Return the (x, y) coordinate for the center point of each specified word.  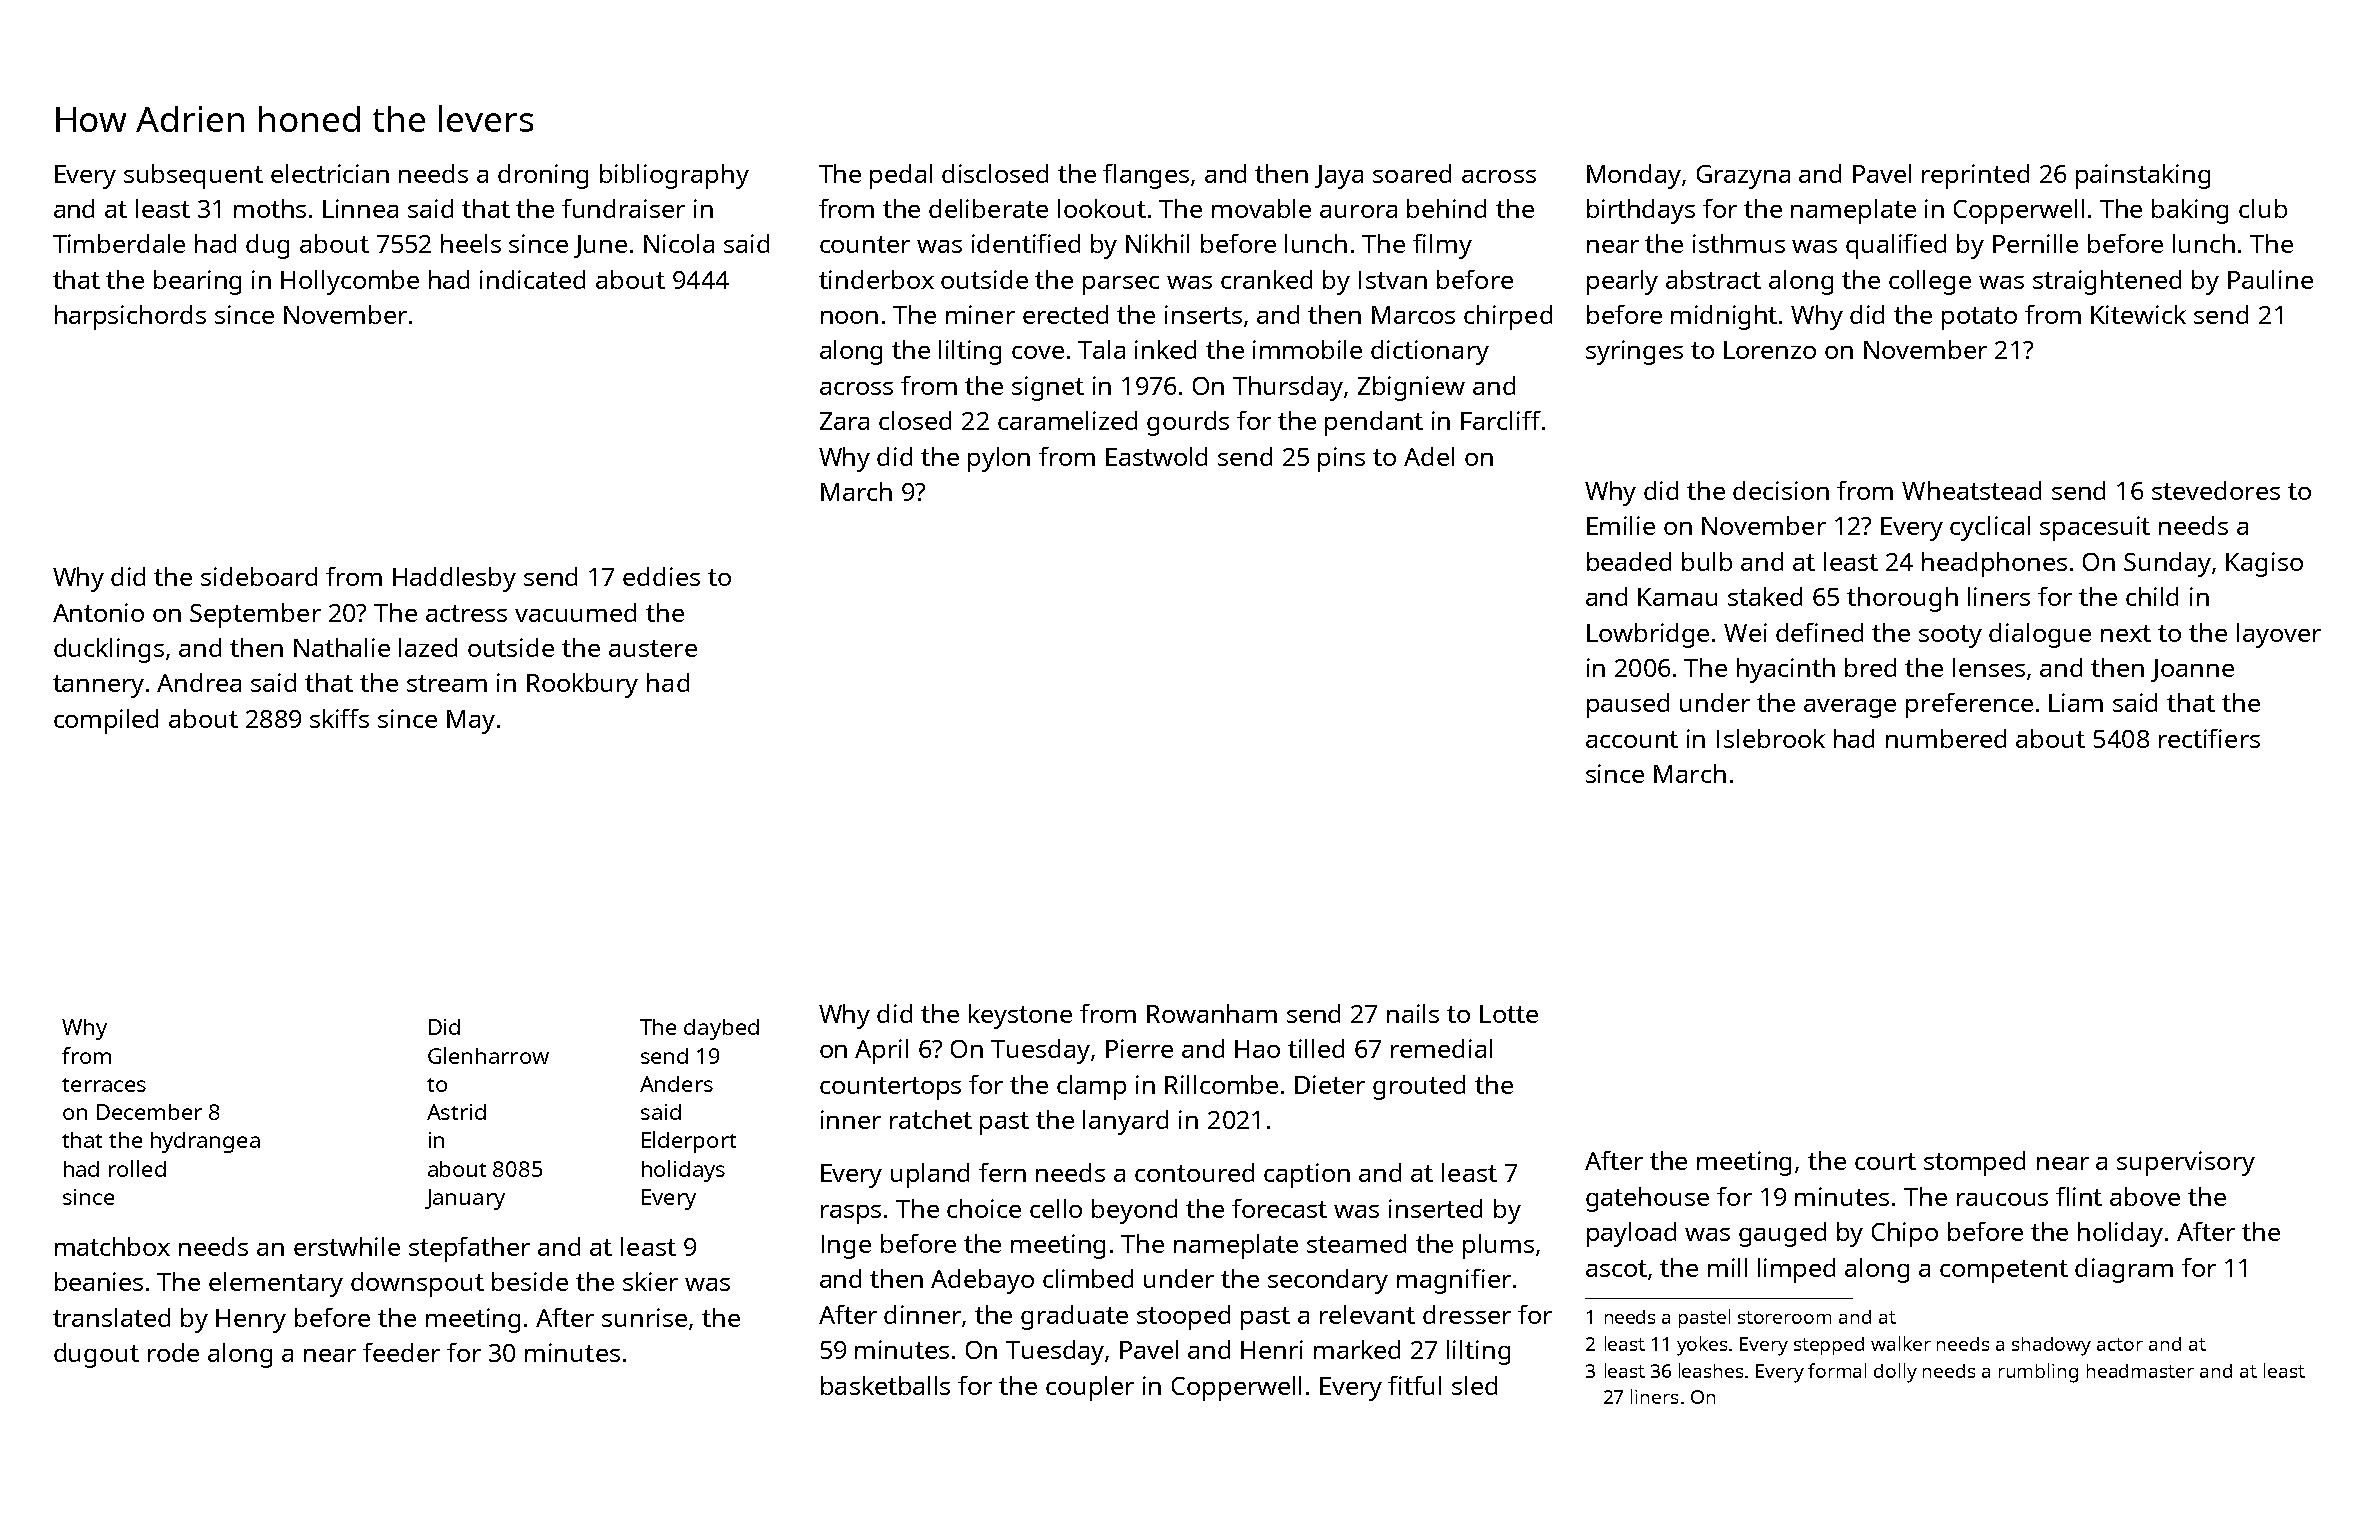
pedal (901, 176)
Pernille (2035, 243)
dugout (96, 1355)
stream (447, 683)
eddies (661, 576)
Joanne (2192, 670)
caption (1307, 1175)
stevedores (2216, 490)
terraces (104, 1085)
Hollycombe (350, 282)
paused (1628, 705)
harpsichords (130, 317)
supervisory (2186, 1163)
